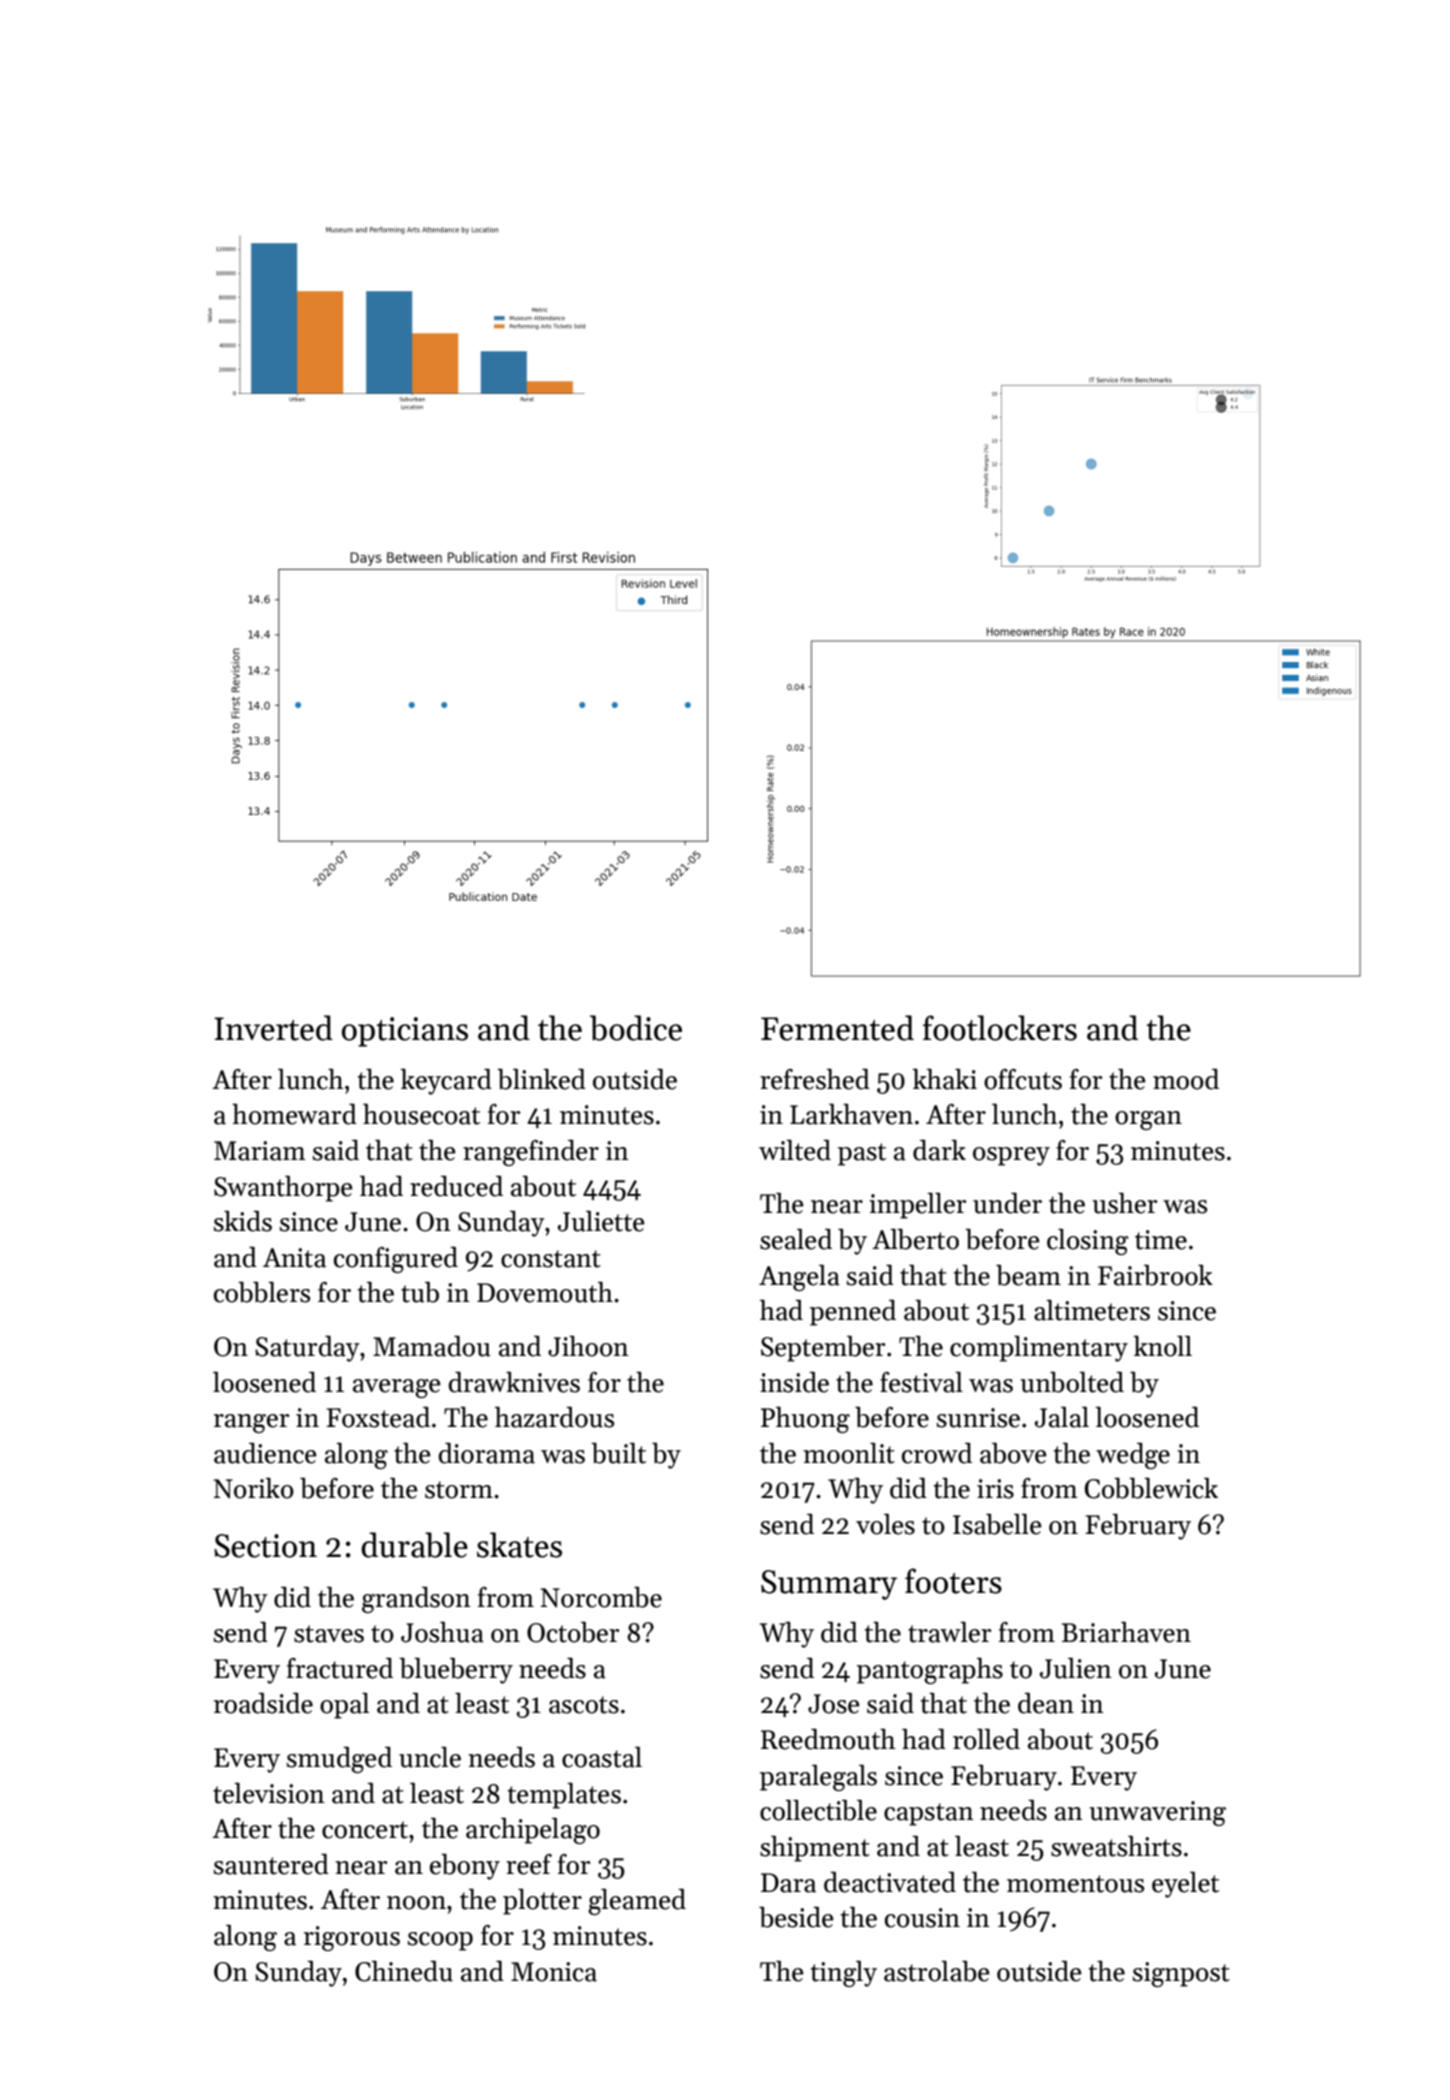  Describe the element at coordinates (1062, 1417) in the screenshot. I see `Jalal` at that location.
